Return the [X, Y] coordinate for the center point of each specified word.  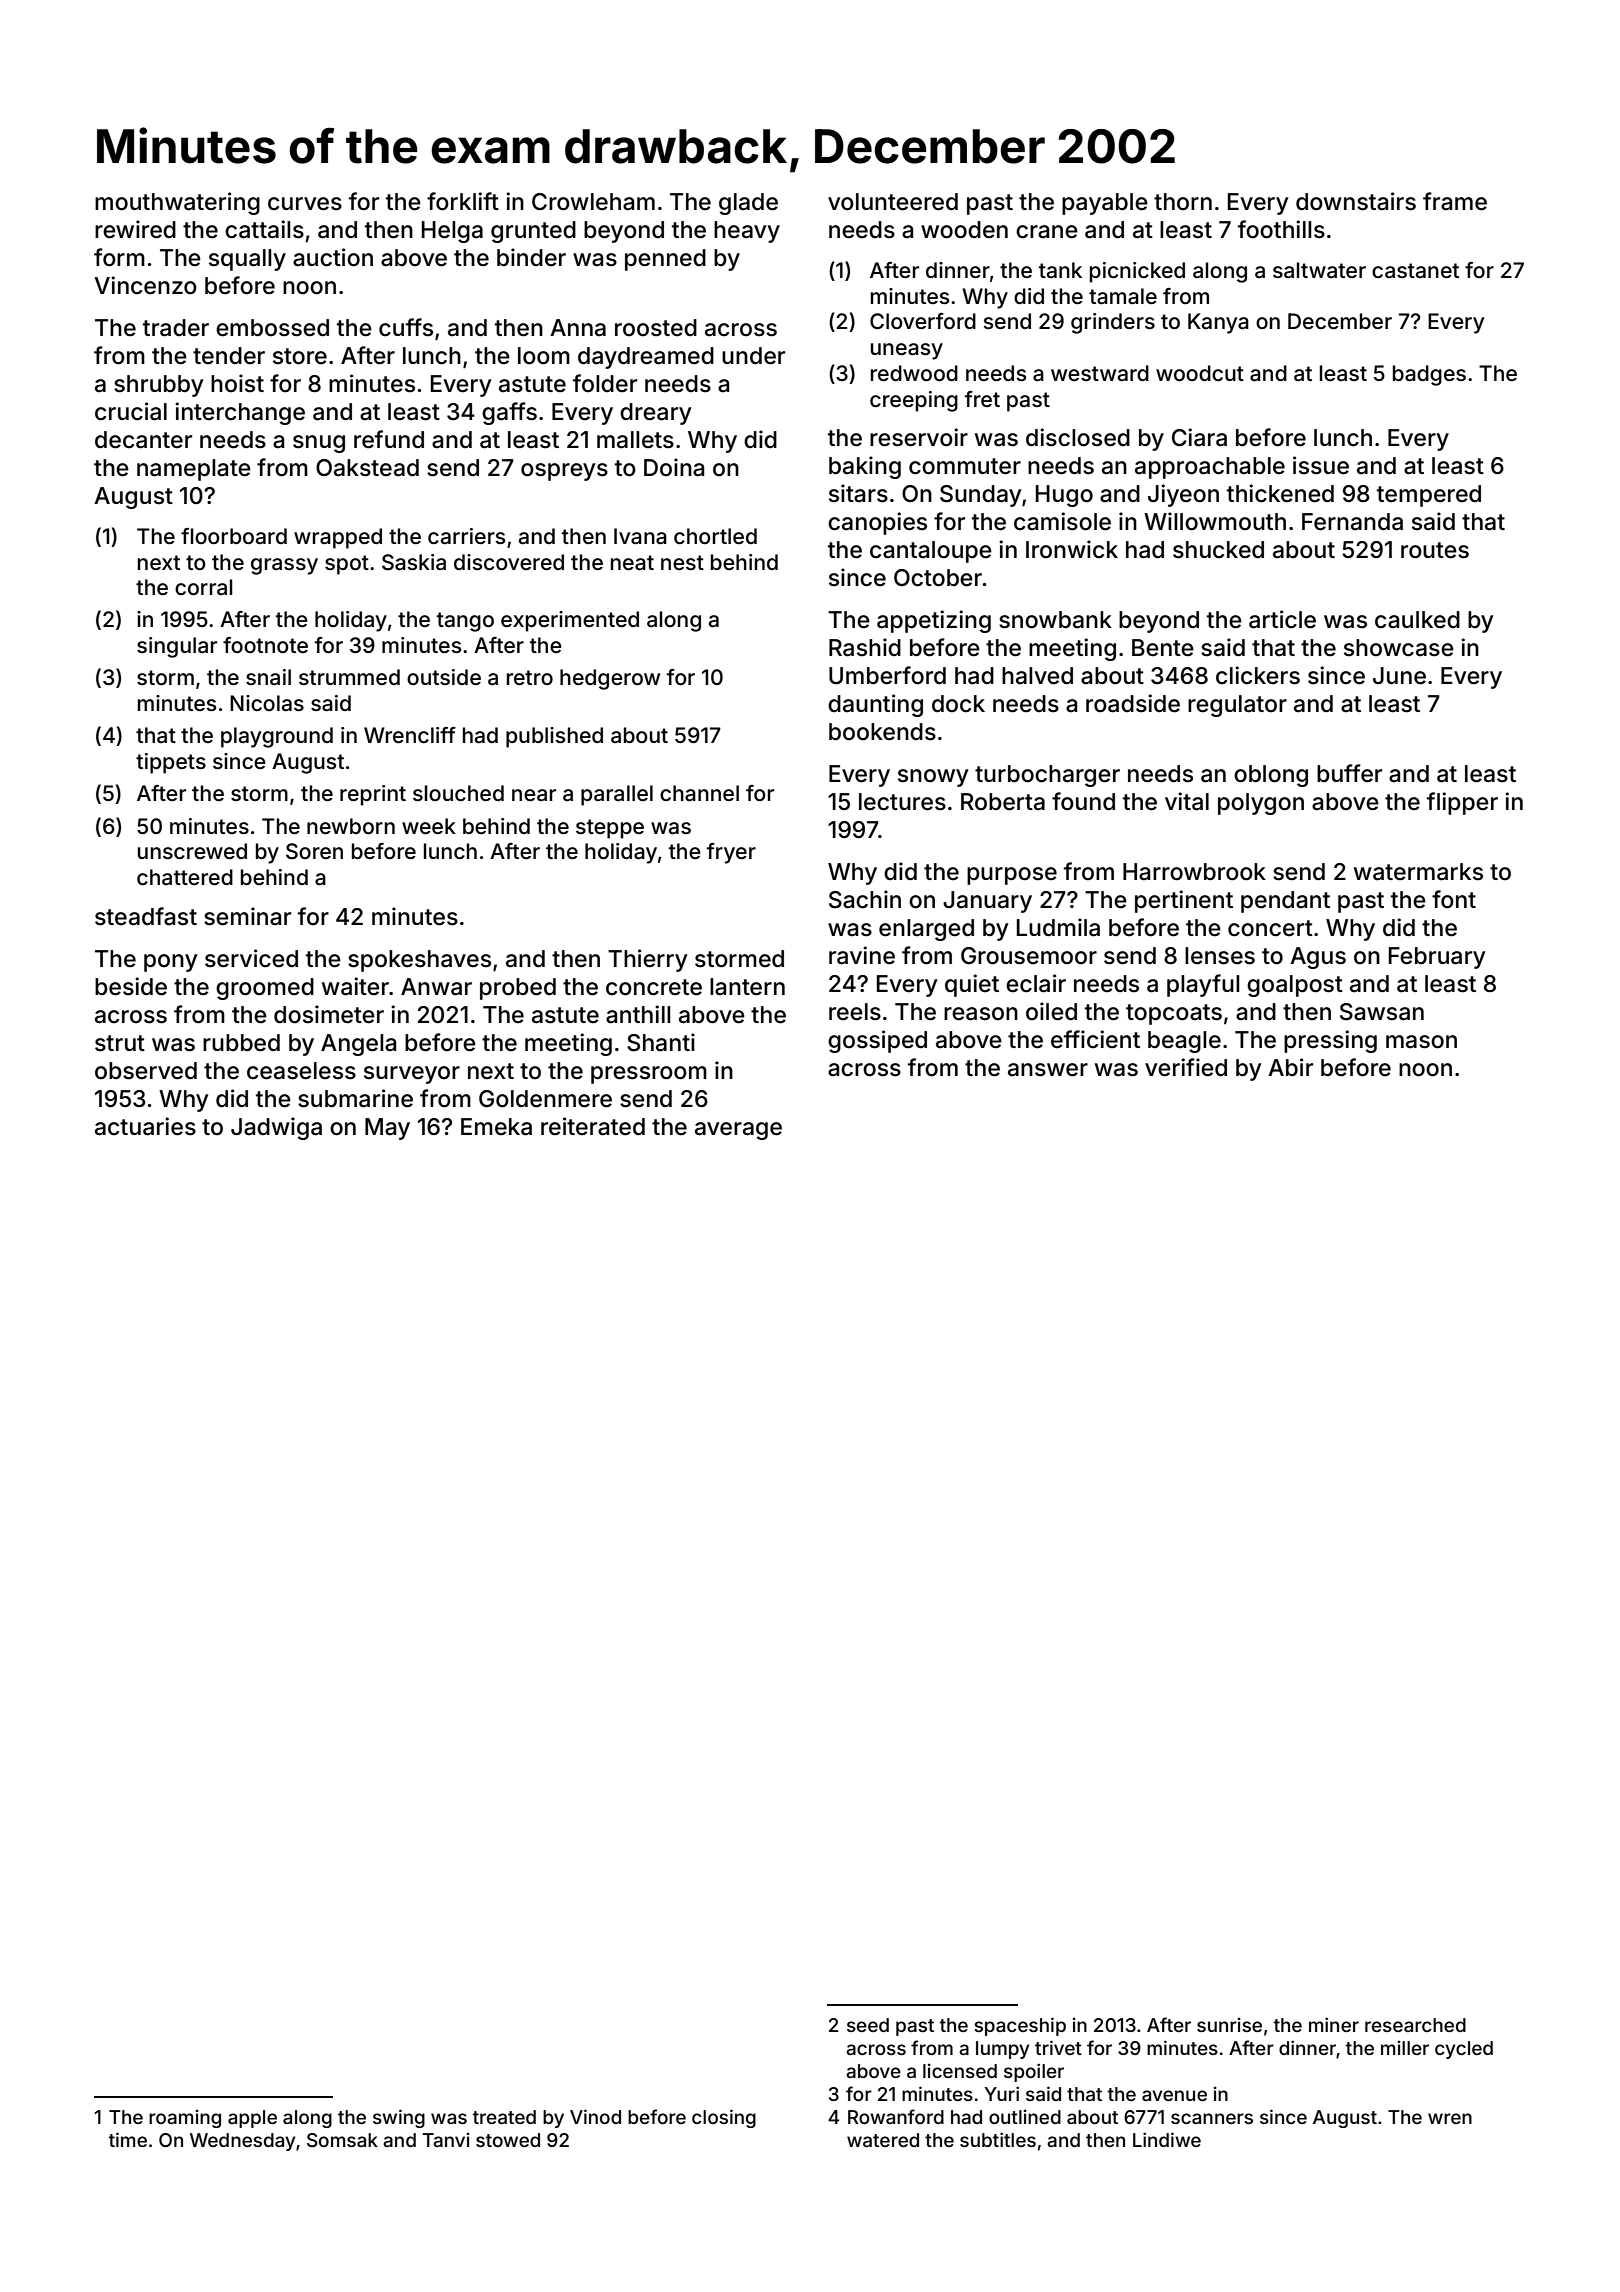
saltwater [1319, 270]
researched [1415, 2025]
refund [389, 439]
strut [120, 1043]
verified [1186, 1067]
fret [982, 399]
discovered [509, 562]
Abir [1290, 1067]
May [387, 1129]
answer [1048, 1070]
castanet [1415, 271]
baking [865, 467]
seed [868, 2025]
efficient [1095, 1039]
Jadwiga [276, 1128]
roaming [185, 2119]
